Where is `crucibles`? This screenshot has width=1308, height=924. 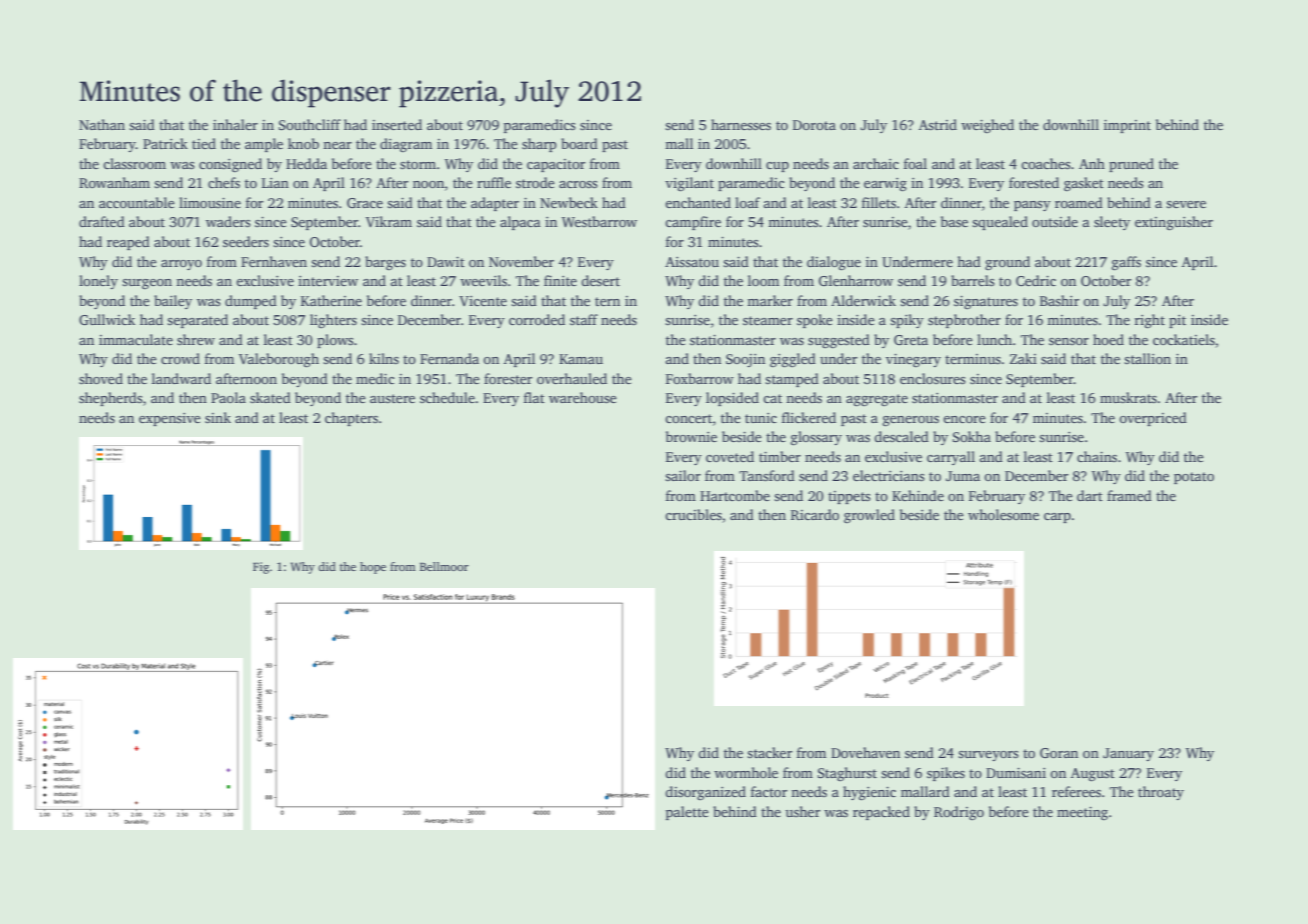 crucibles is located at coordinates (693, 514).
